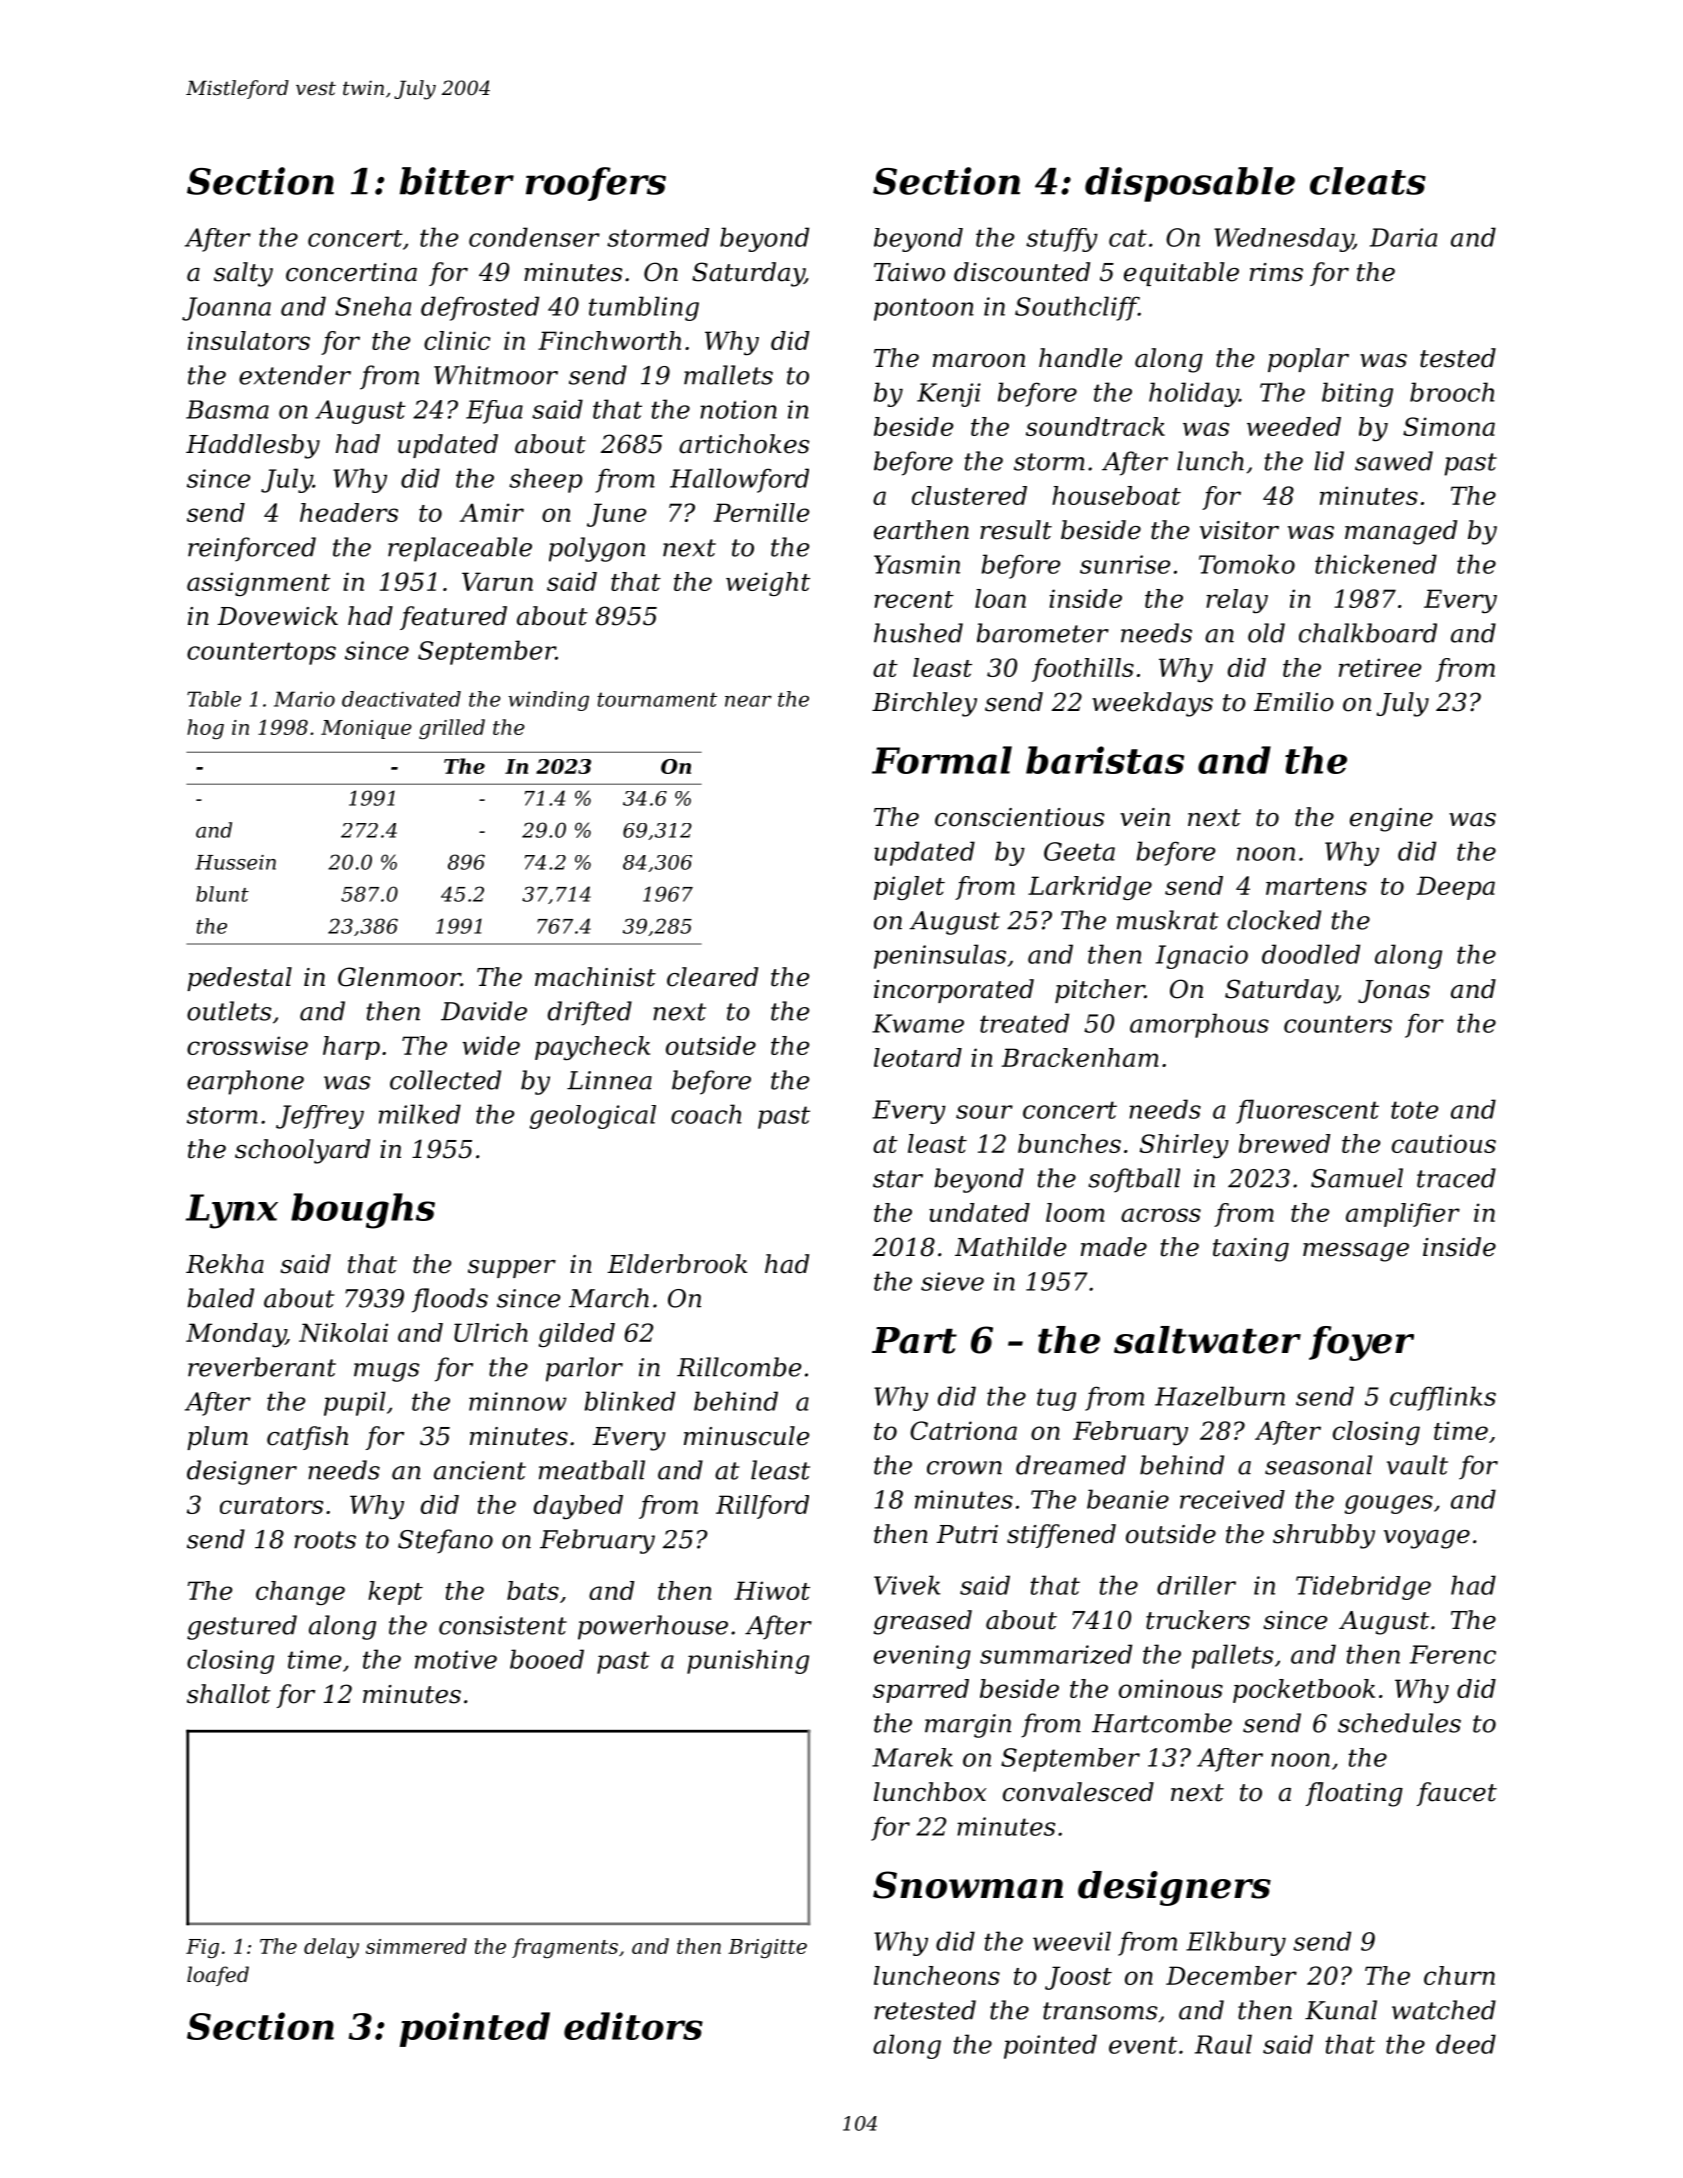 Image resolution: width=1683 pixels, height=2178 pixels. I want to click on schedules, so click(1399, 1723).
